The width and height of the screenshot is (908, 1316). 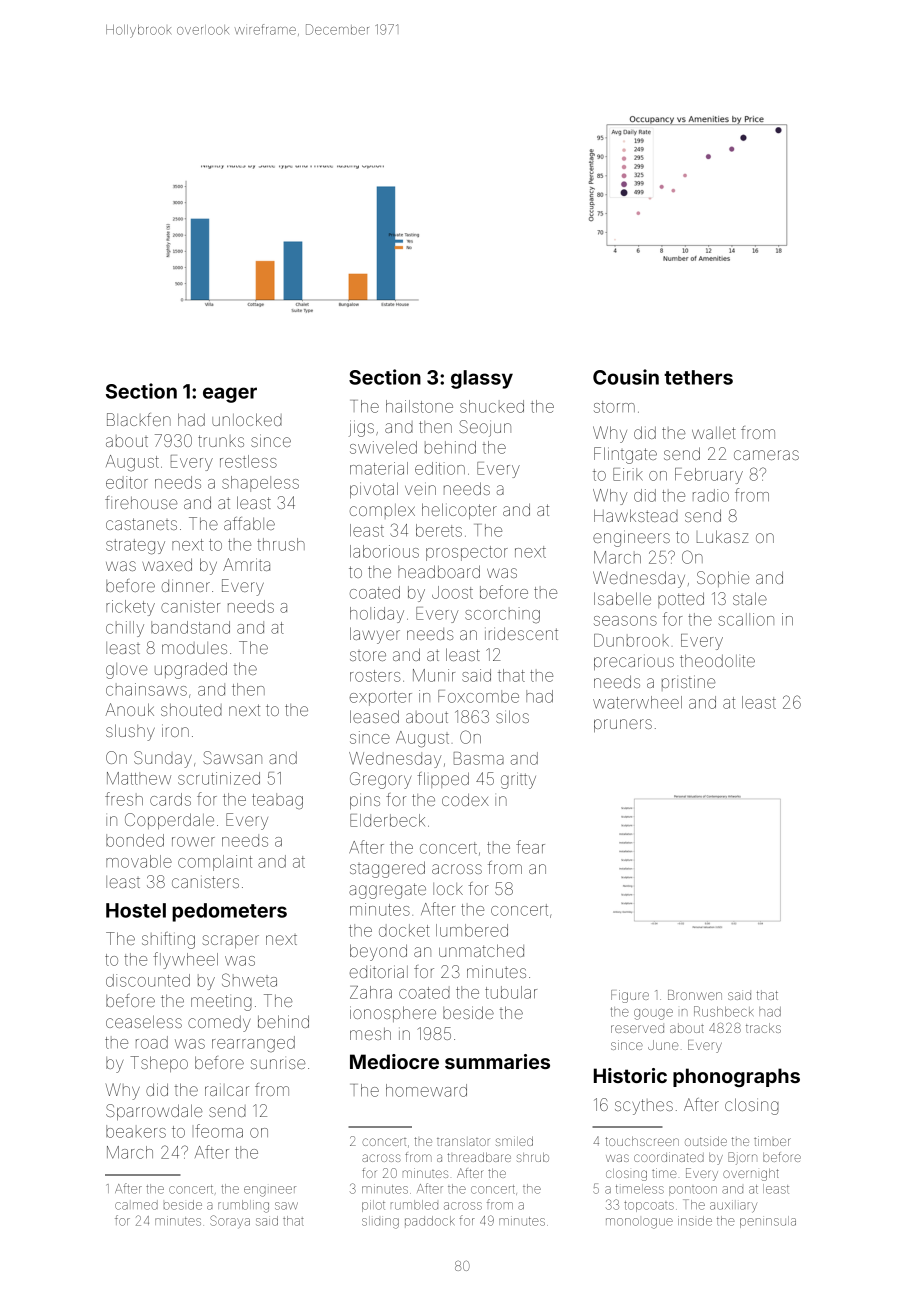 What do you see at coordinates (698, 377) in the screenshot?
I see `tethers` at bounding box center [698, 377].
